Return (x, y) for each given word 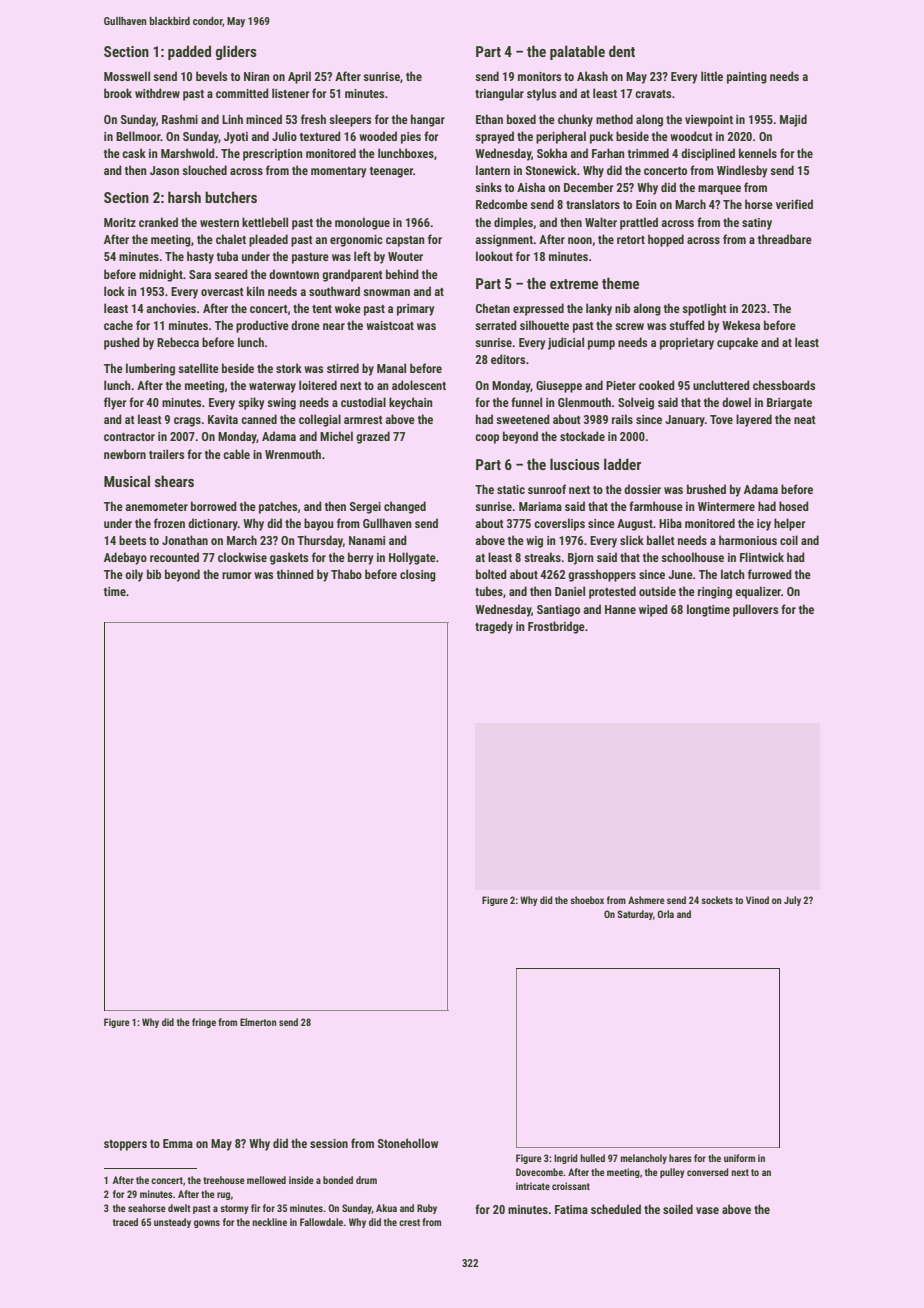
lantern (493, 170)
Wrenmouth (293, 454)
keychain (411, 403)
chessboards (784, 385)
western (219, 223)
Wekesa (741, 325)
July (792, 901)
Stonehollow (408, 1143)
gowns (207, 1224)
